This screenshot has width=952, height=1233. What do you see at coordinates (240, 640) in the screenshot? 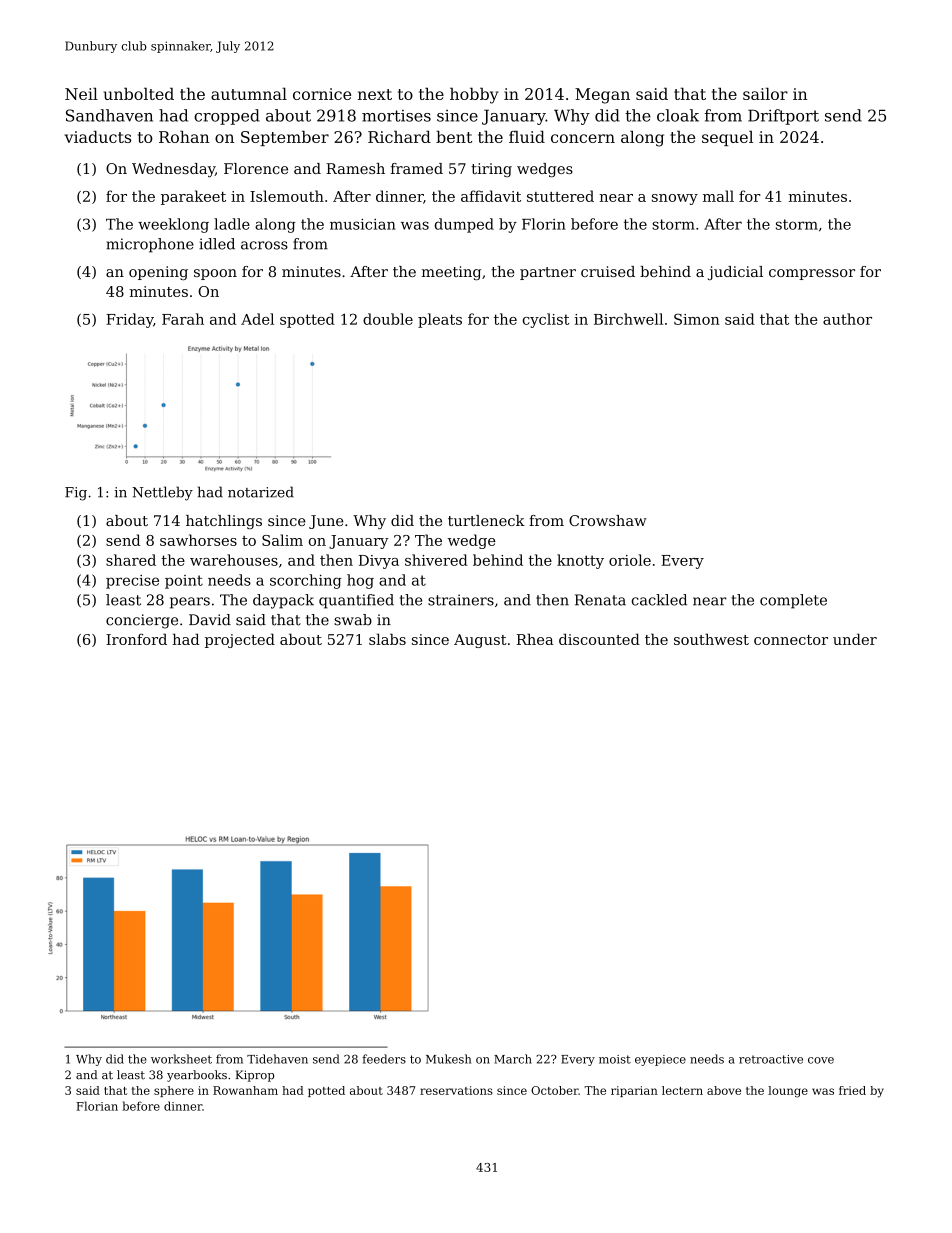
I see `projected` at bounding box center [240, 640].
